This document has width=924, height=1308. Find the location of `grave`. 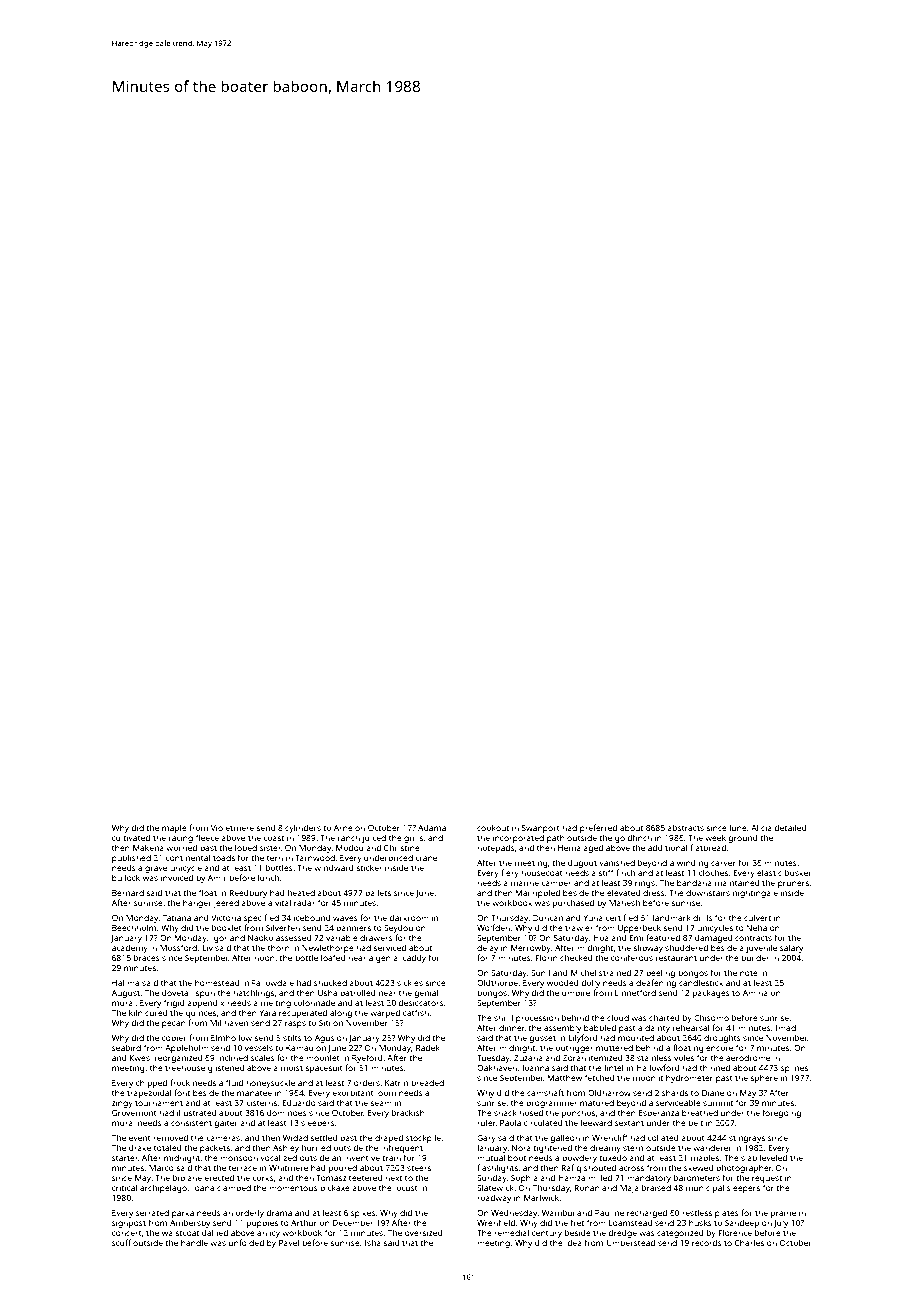

grave is located at coordinates (156, 869).
